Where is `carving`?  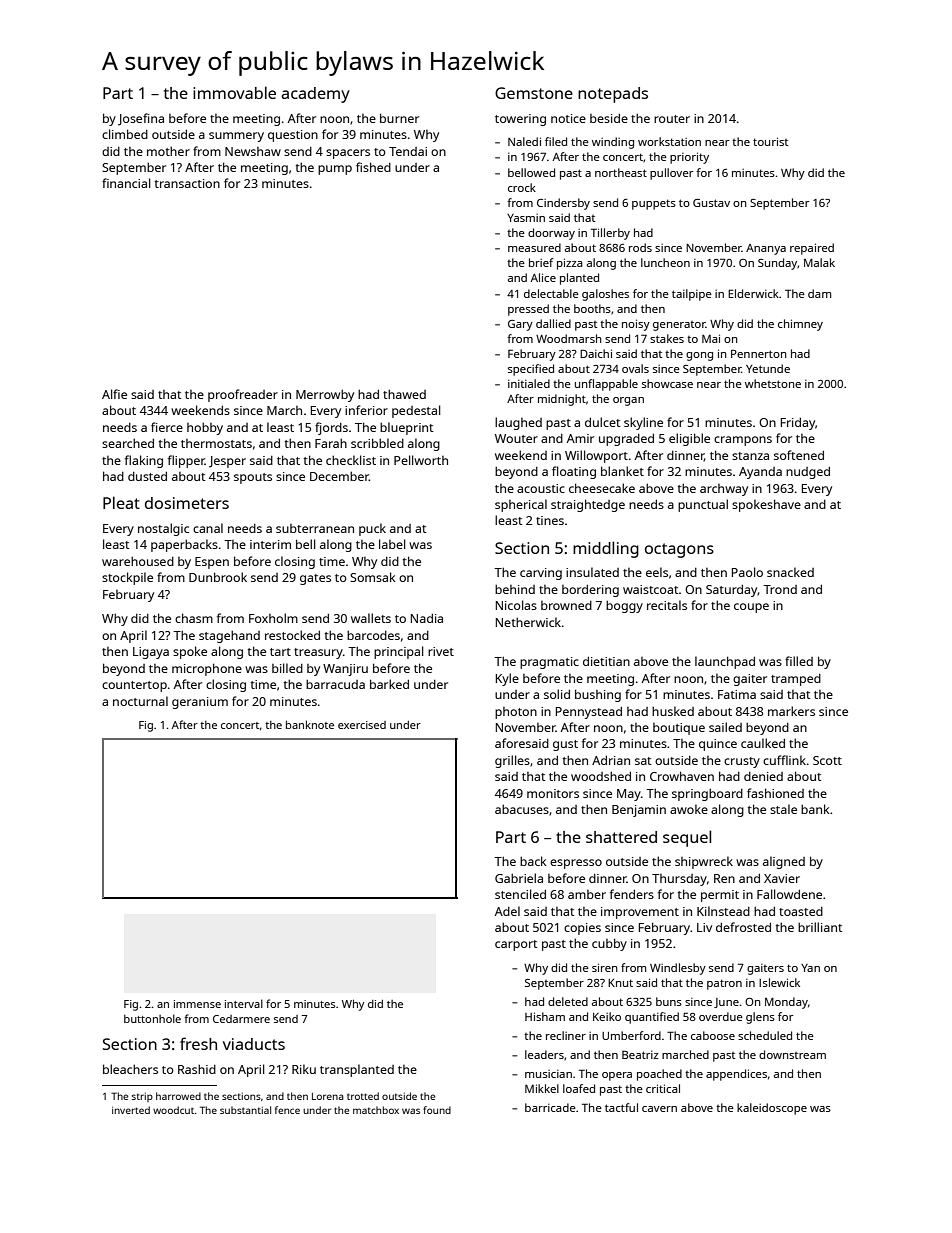
carving is located at coordinates (541, 574).
